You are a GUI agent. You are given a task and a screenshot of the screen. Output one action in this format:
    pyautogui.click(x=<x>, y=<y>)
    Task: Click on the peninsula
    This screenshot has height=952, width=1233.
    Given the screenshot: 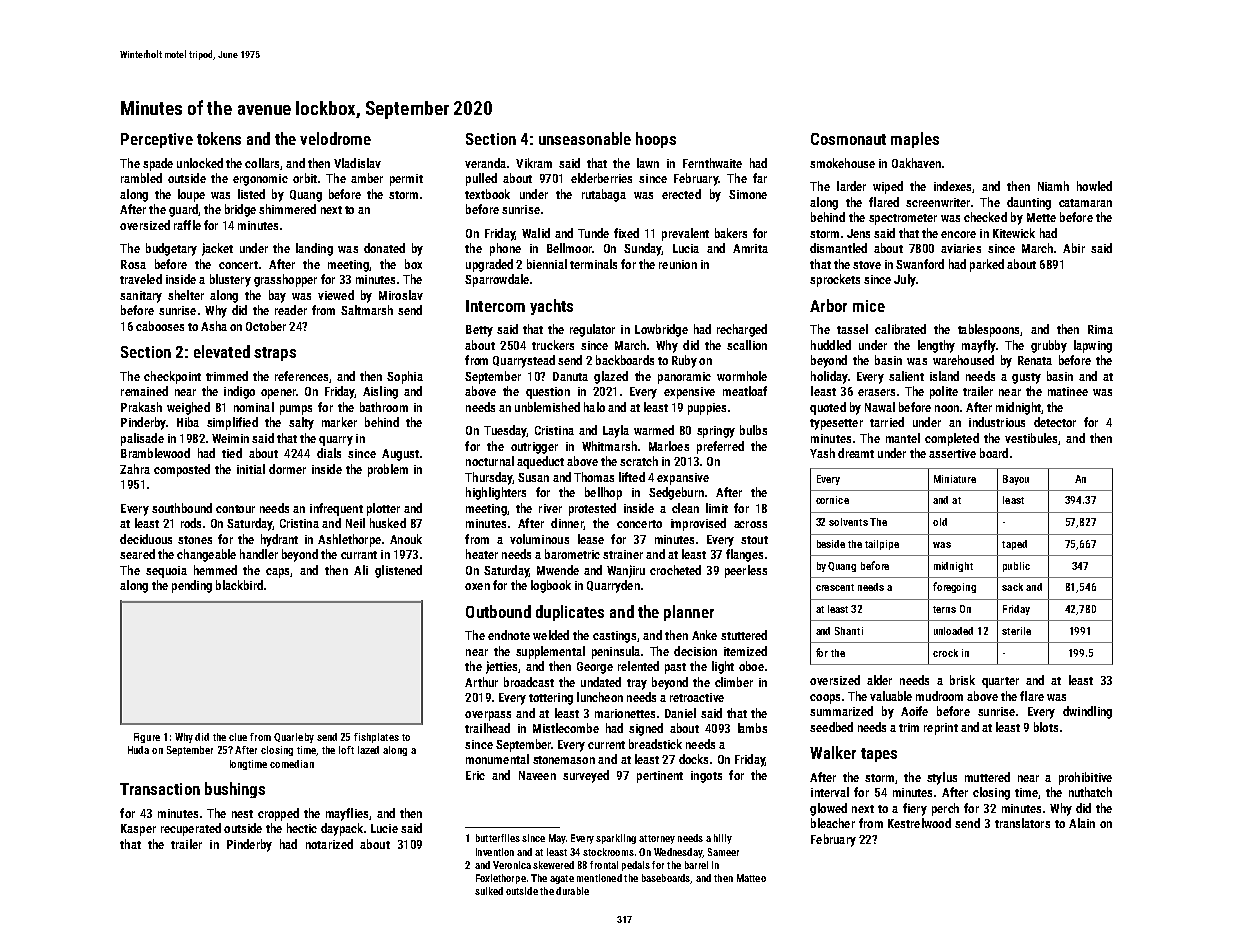 What is the action you would take?
    pyautogui.click(x=616, y=652)
